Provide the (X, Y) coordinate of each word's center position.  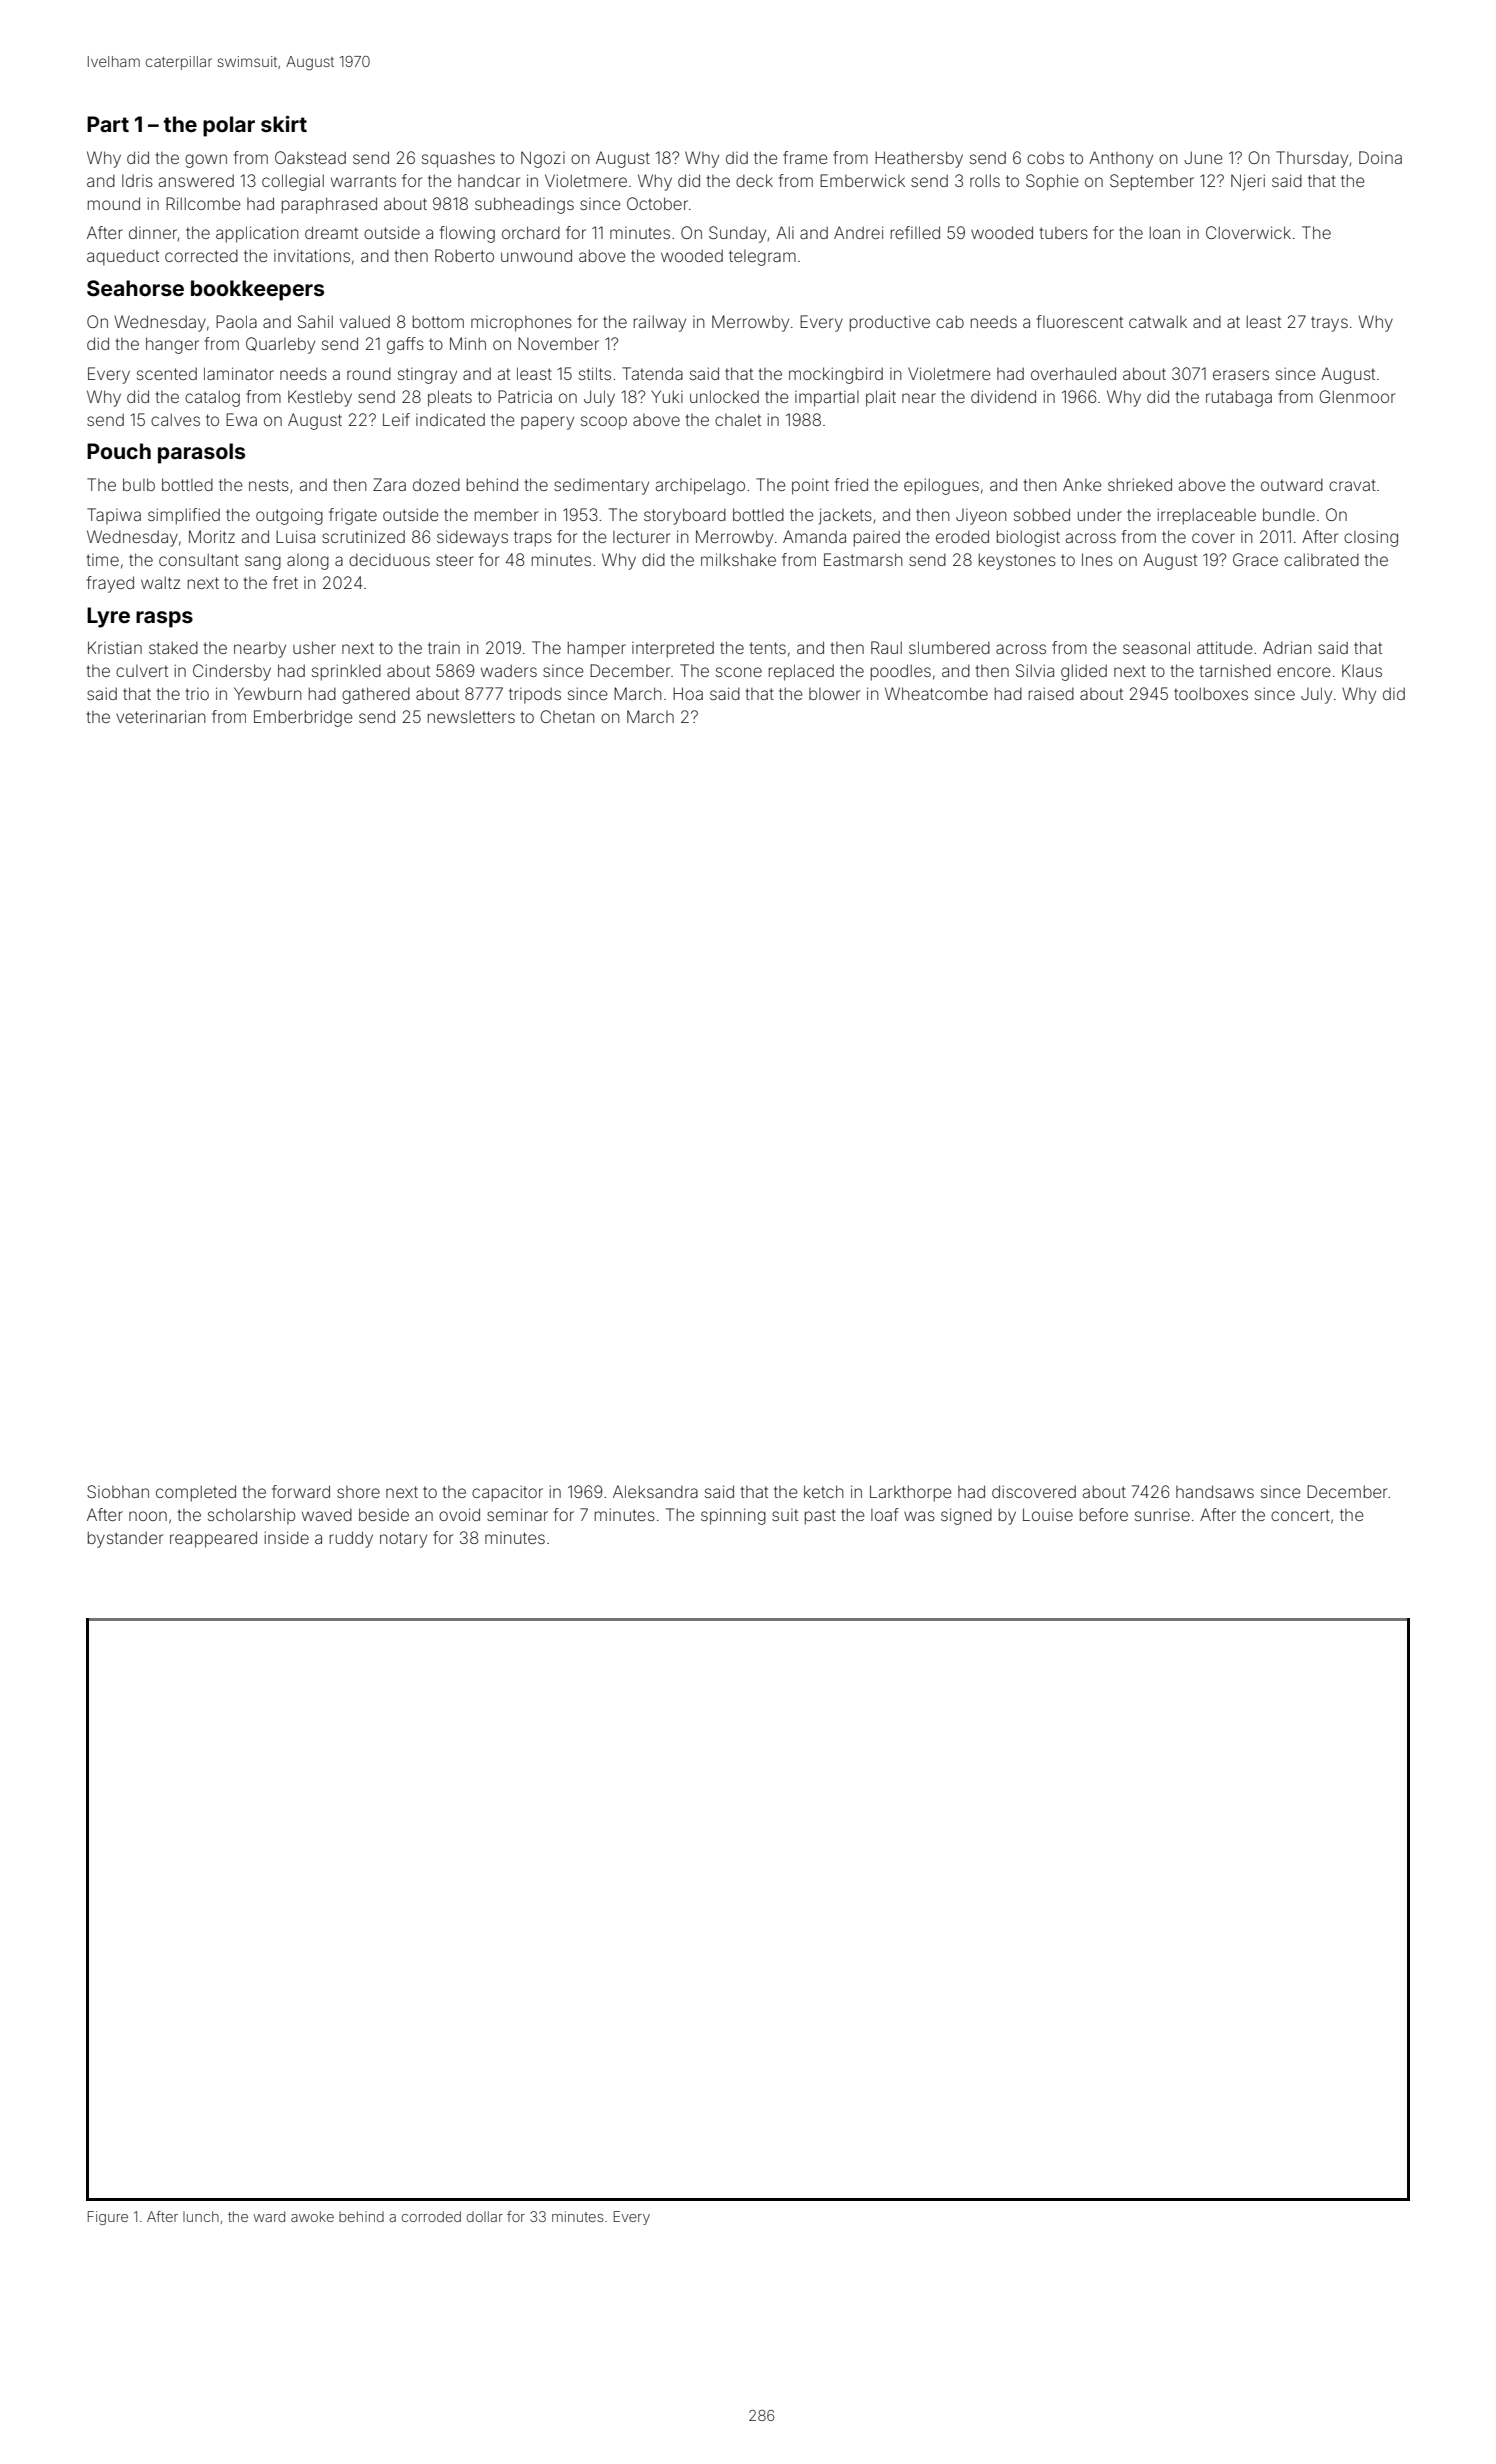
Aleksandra (655, 1491)
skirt (284, 124)
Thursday (1312, 159)
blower (834, 694)
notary (403, 1540)
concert (1300, 1515)
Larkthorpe (911, 1493)
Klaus (1362, 670)
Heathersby (919, 159)
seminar (517, 1514)
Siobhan (118, 1491)
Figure (108, 2218)
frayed (110, 584)
